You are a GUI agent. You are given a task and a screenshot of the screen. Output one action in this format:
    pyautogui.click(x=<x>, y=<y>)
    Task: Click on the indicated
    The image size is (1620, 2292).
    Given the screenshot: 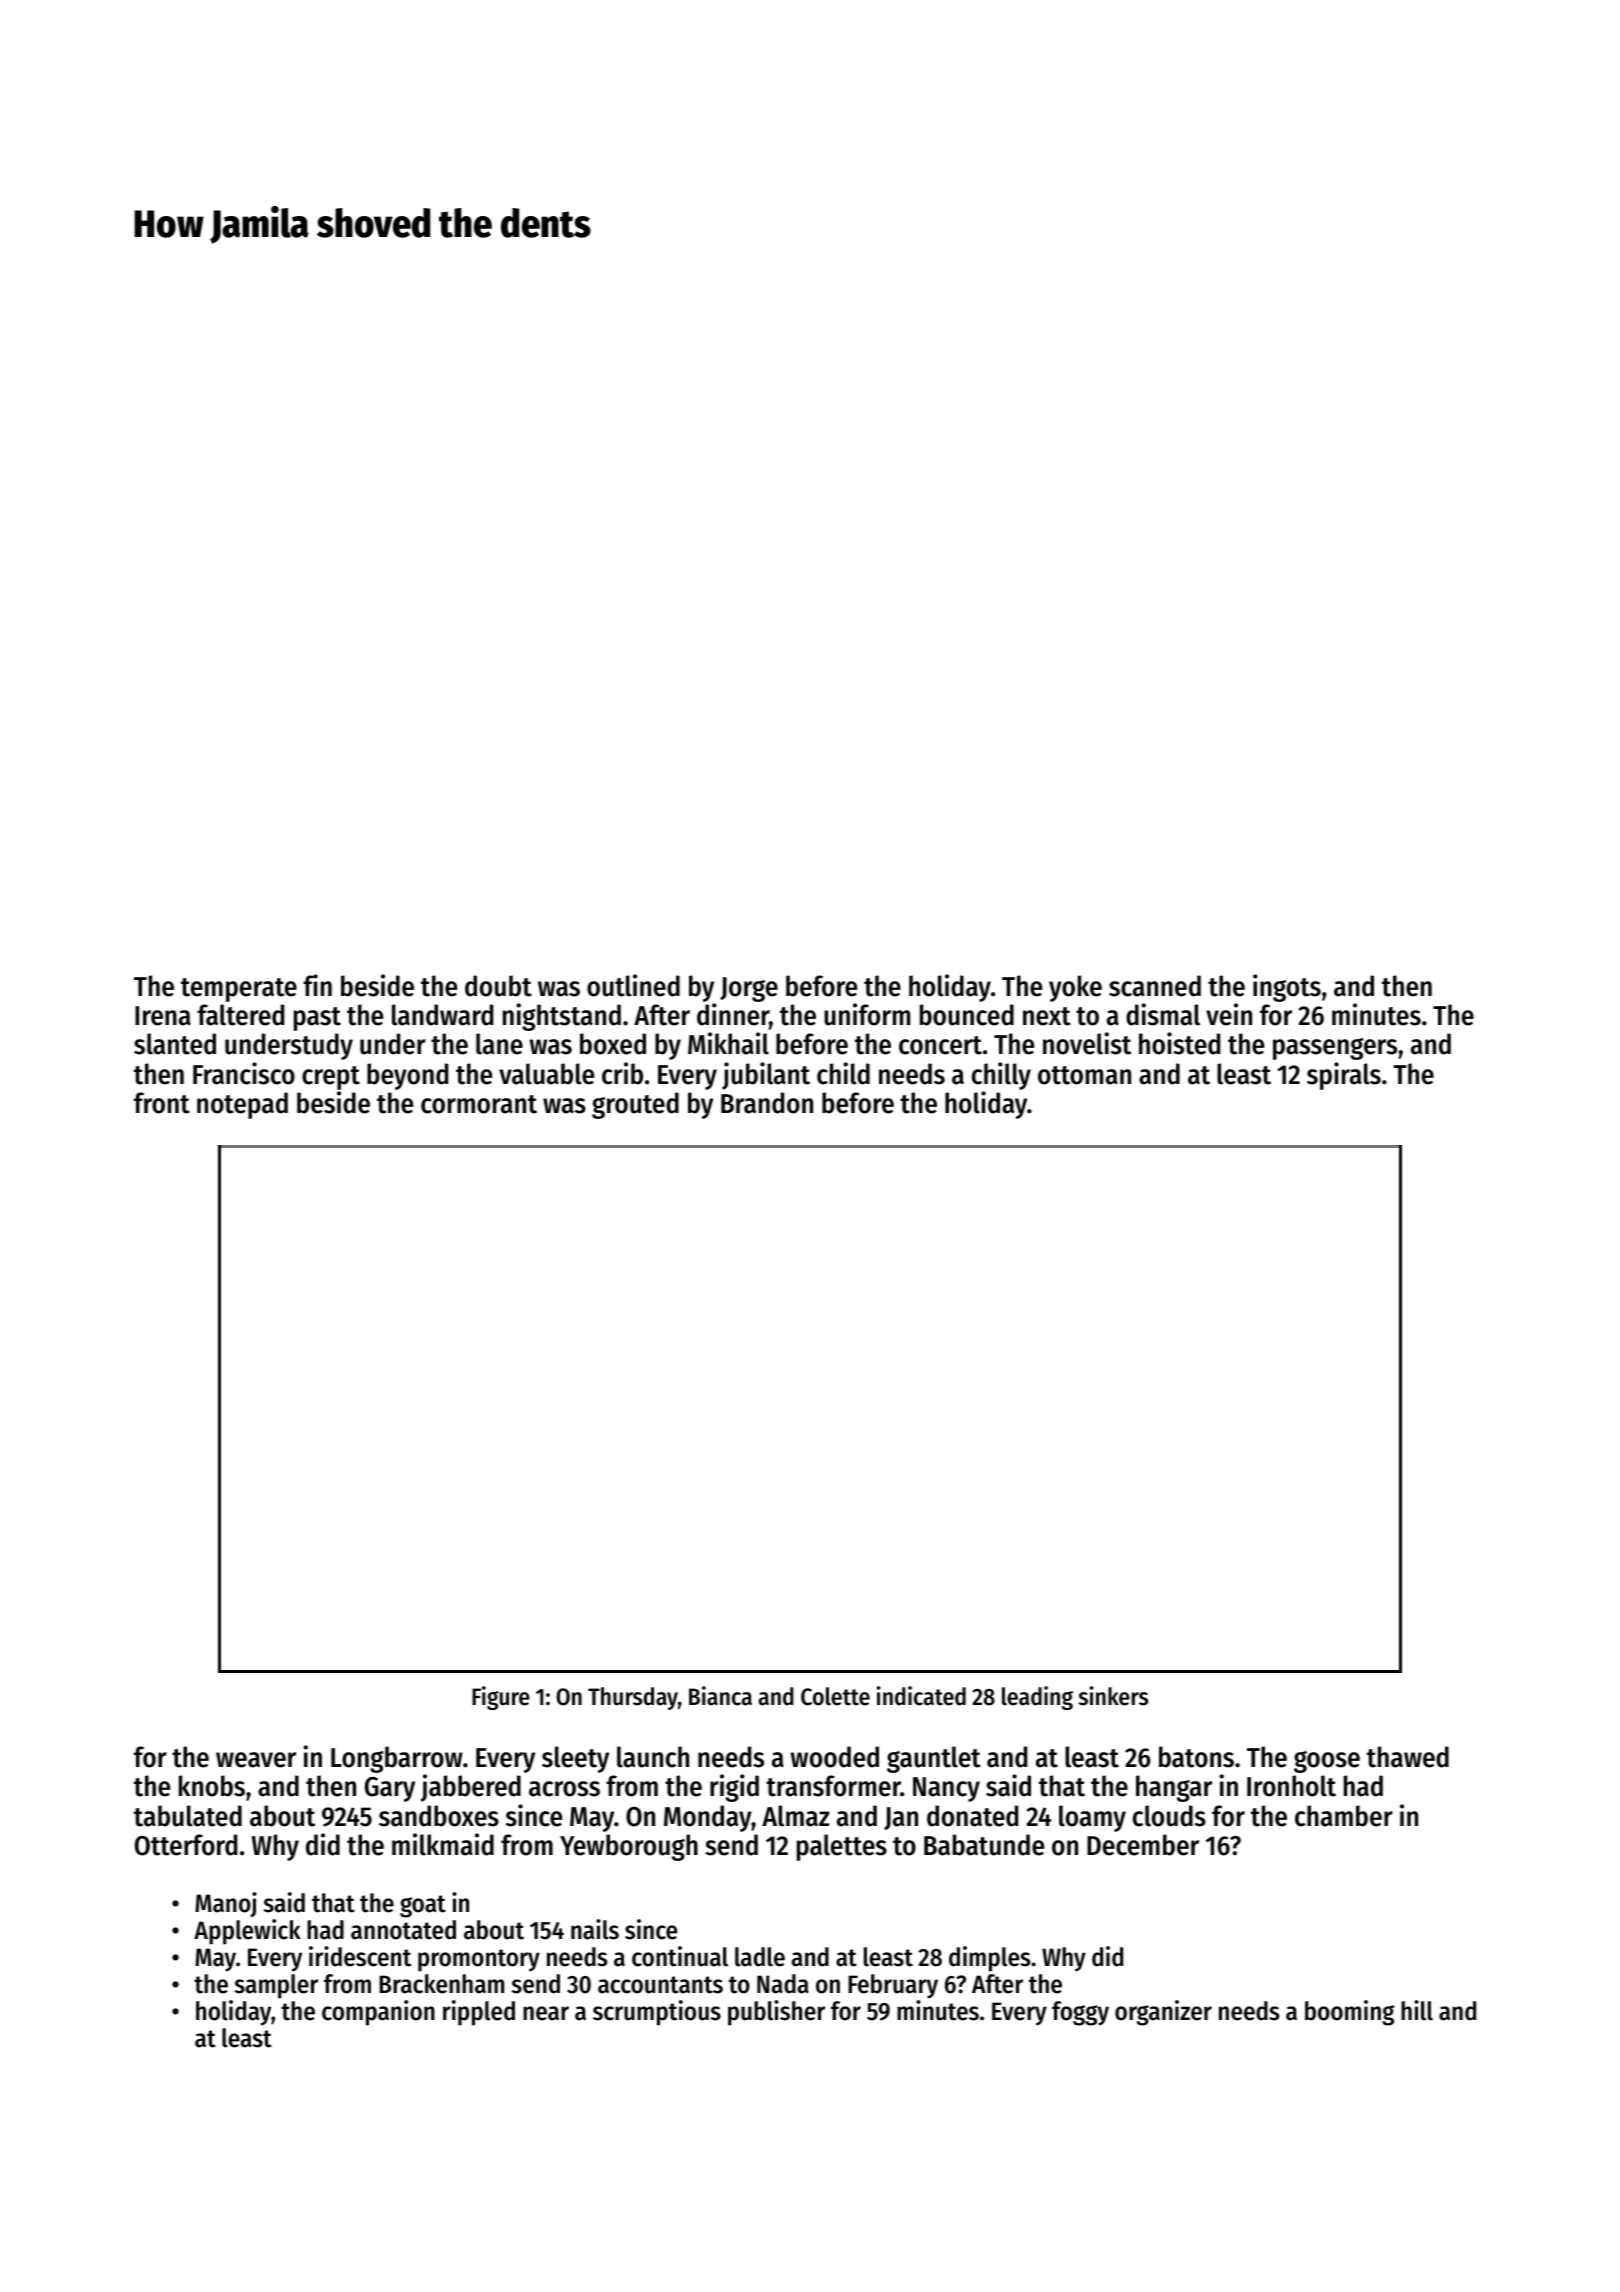 What is the action you would take?
    pyautogui.click(x=921, y=1696)
